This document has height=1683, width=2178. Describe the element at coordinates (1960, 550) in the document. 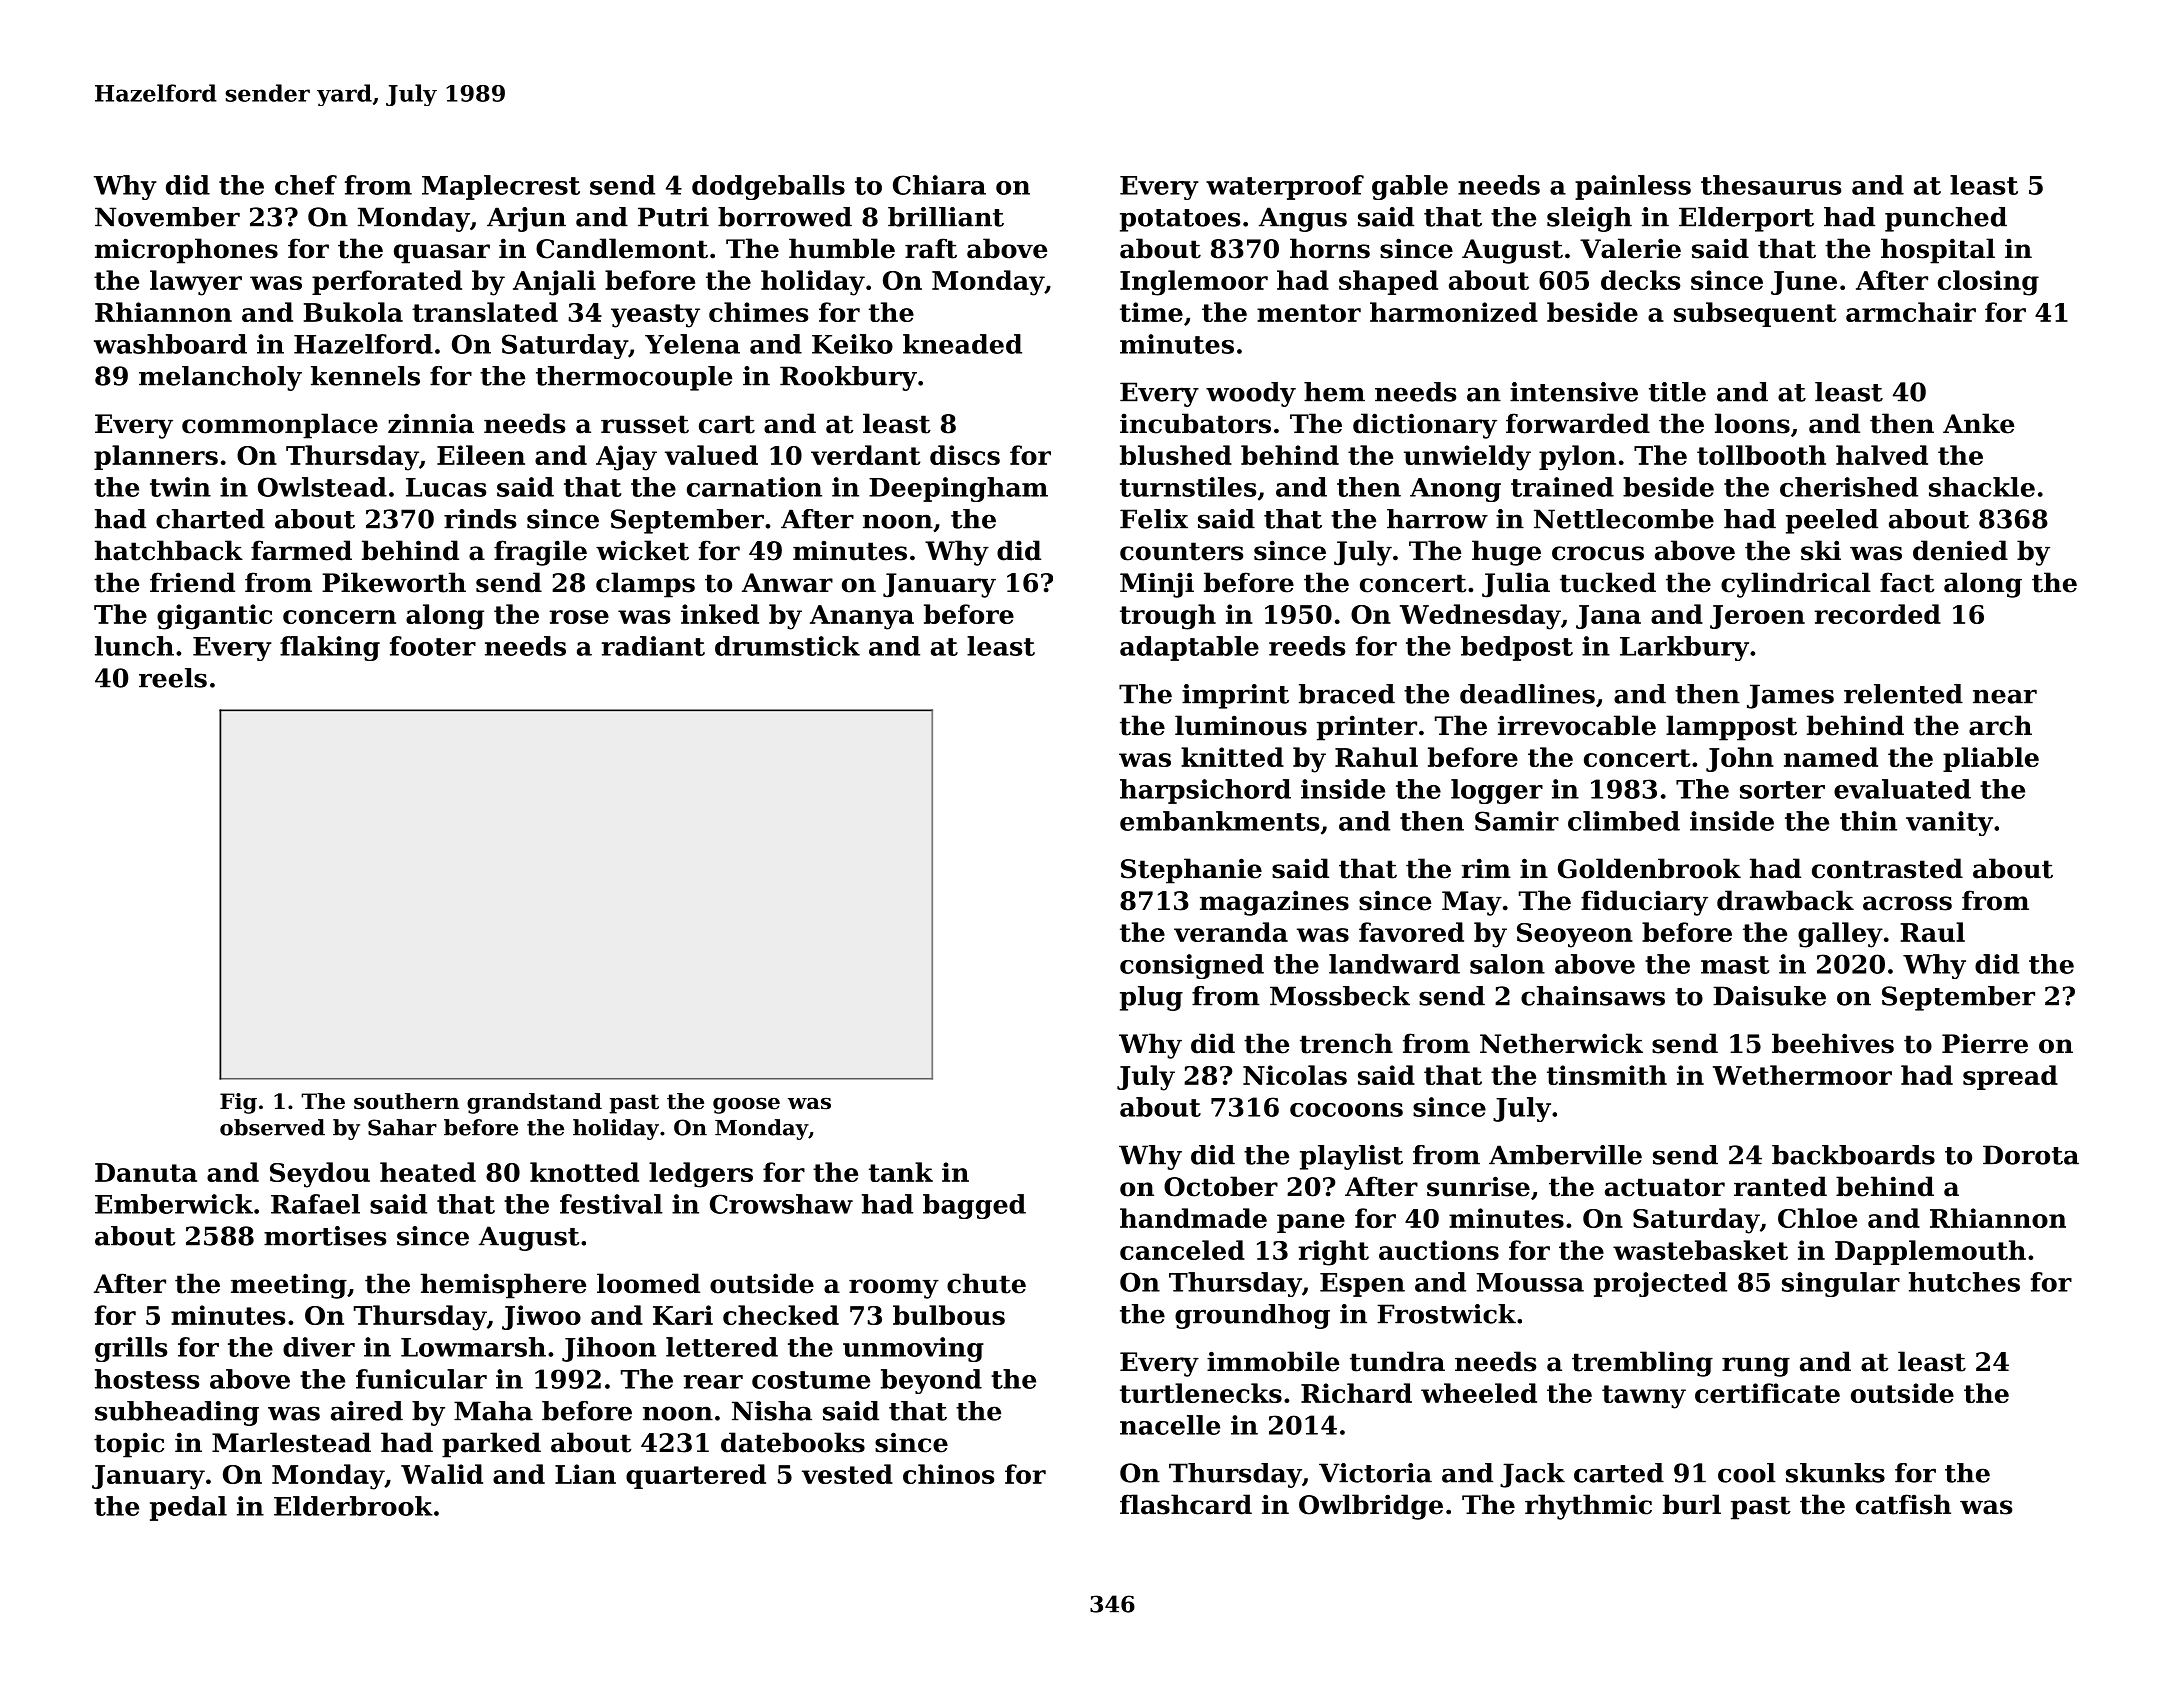

I see `denied` at that location.
